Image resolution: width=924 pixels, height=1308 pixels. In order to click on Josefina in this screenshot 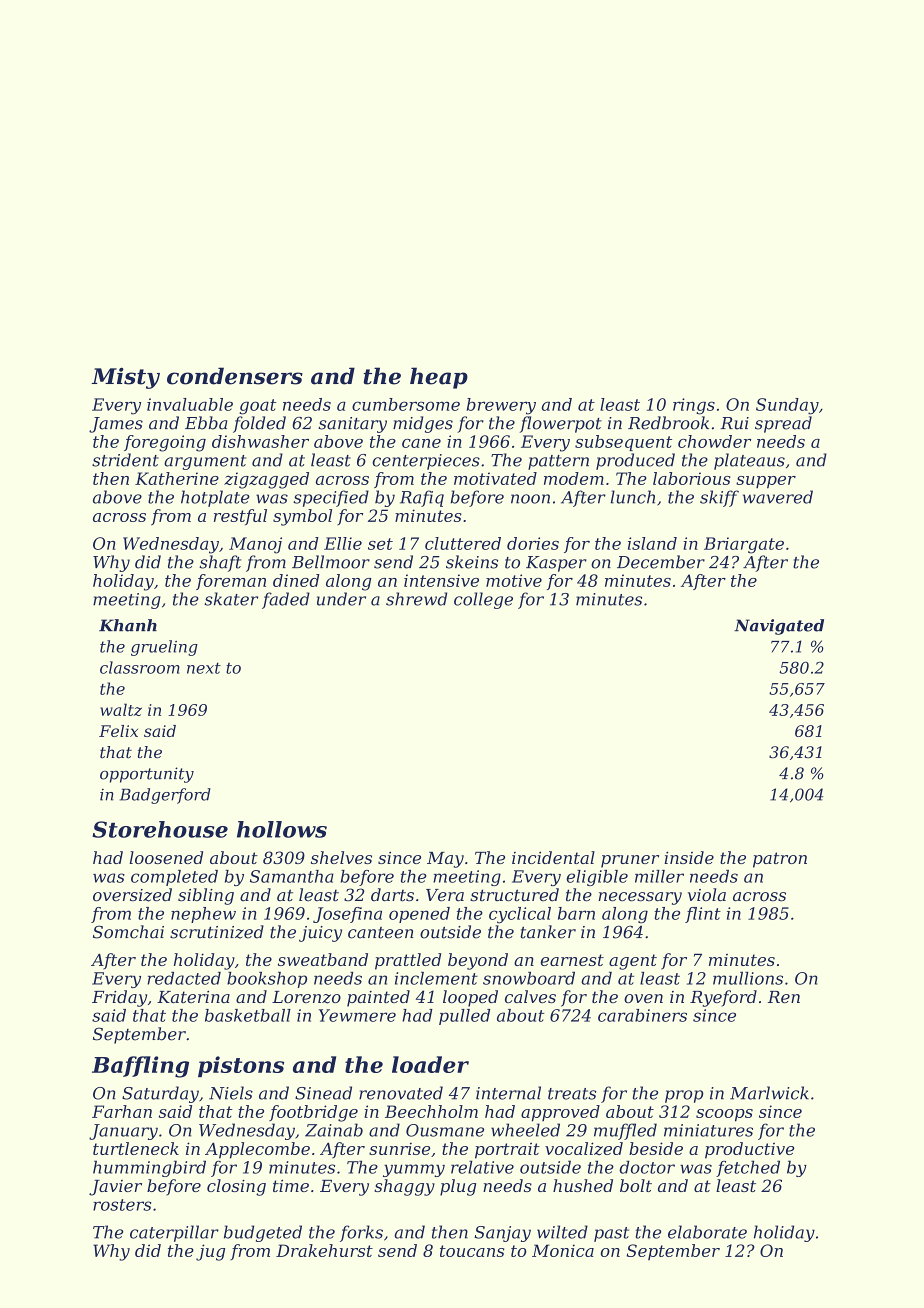, I will do `click(347, 915)`.
